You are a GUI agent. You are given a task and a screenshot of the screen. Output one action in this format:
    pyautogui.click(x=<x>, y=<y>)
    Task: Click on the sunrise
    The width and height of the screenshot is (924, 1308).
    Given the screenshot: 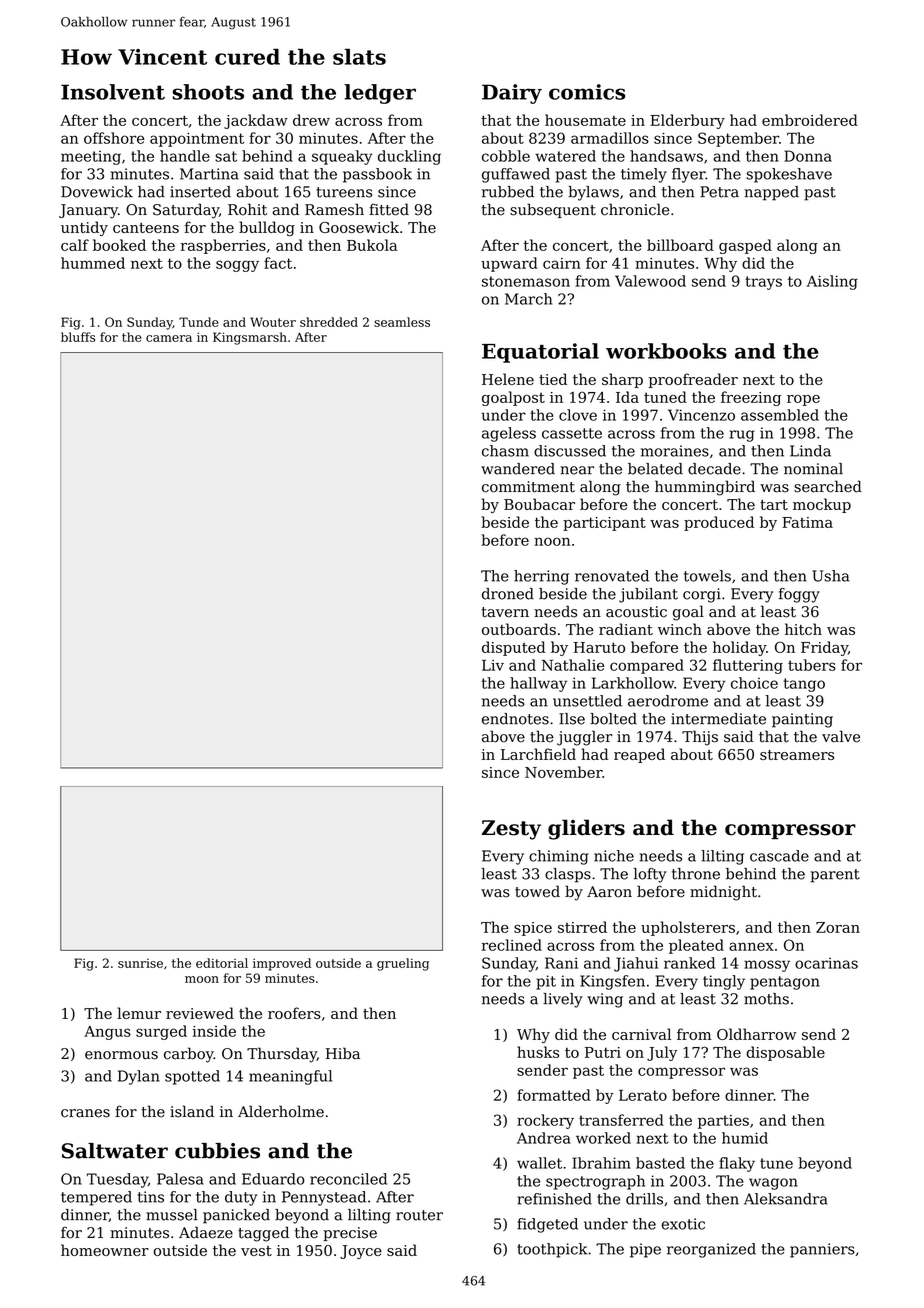 What is the action you would take?
    pyautogui.click(x=140, y=963)
